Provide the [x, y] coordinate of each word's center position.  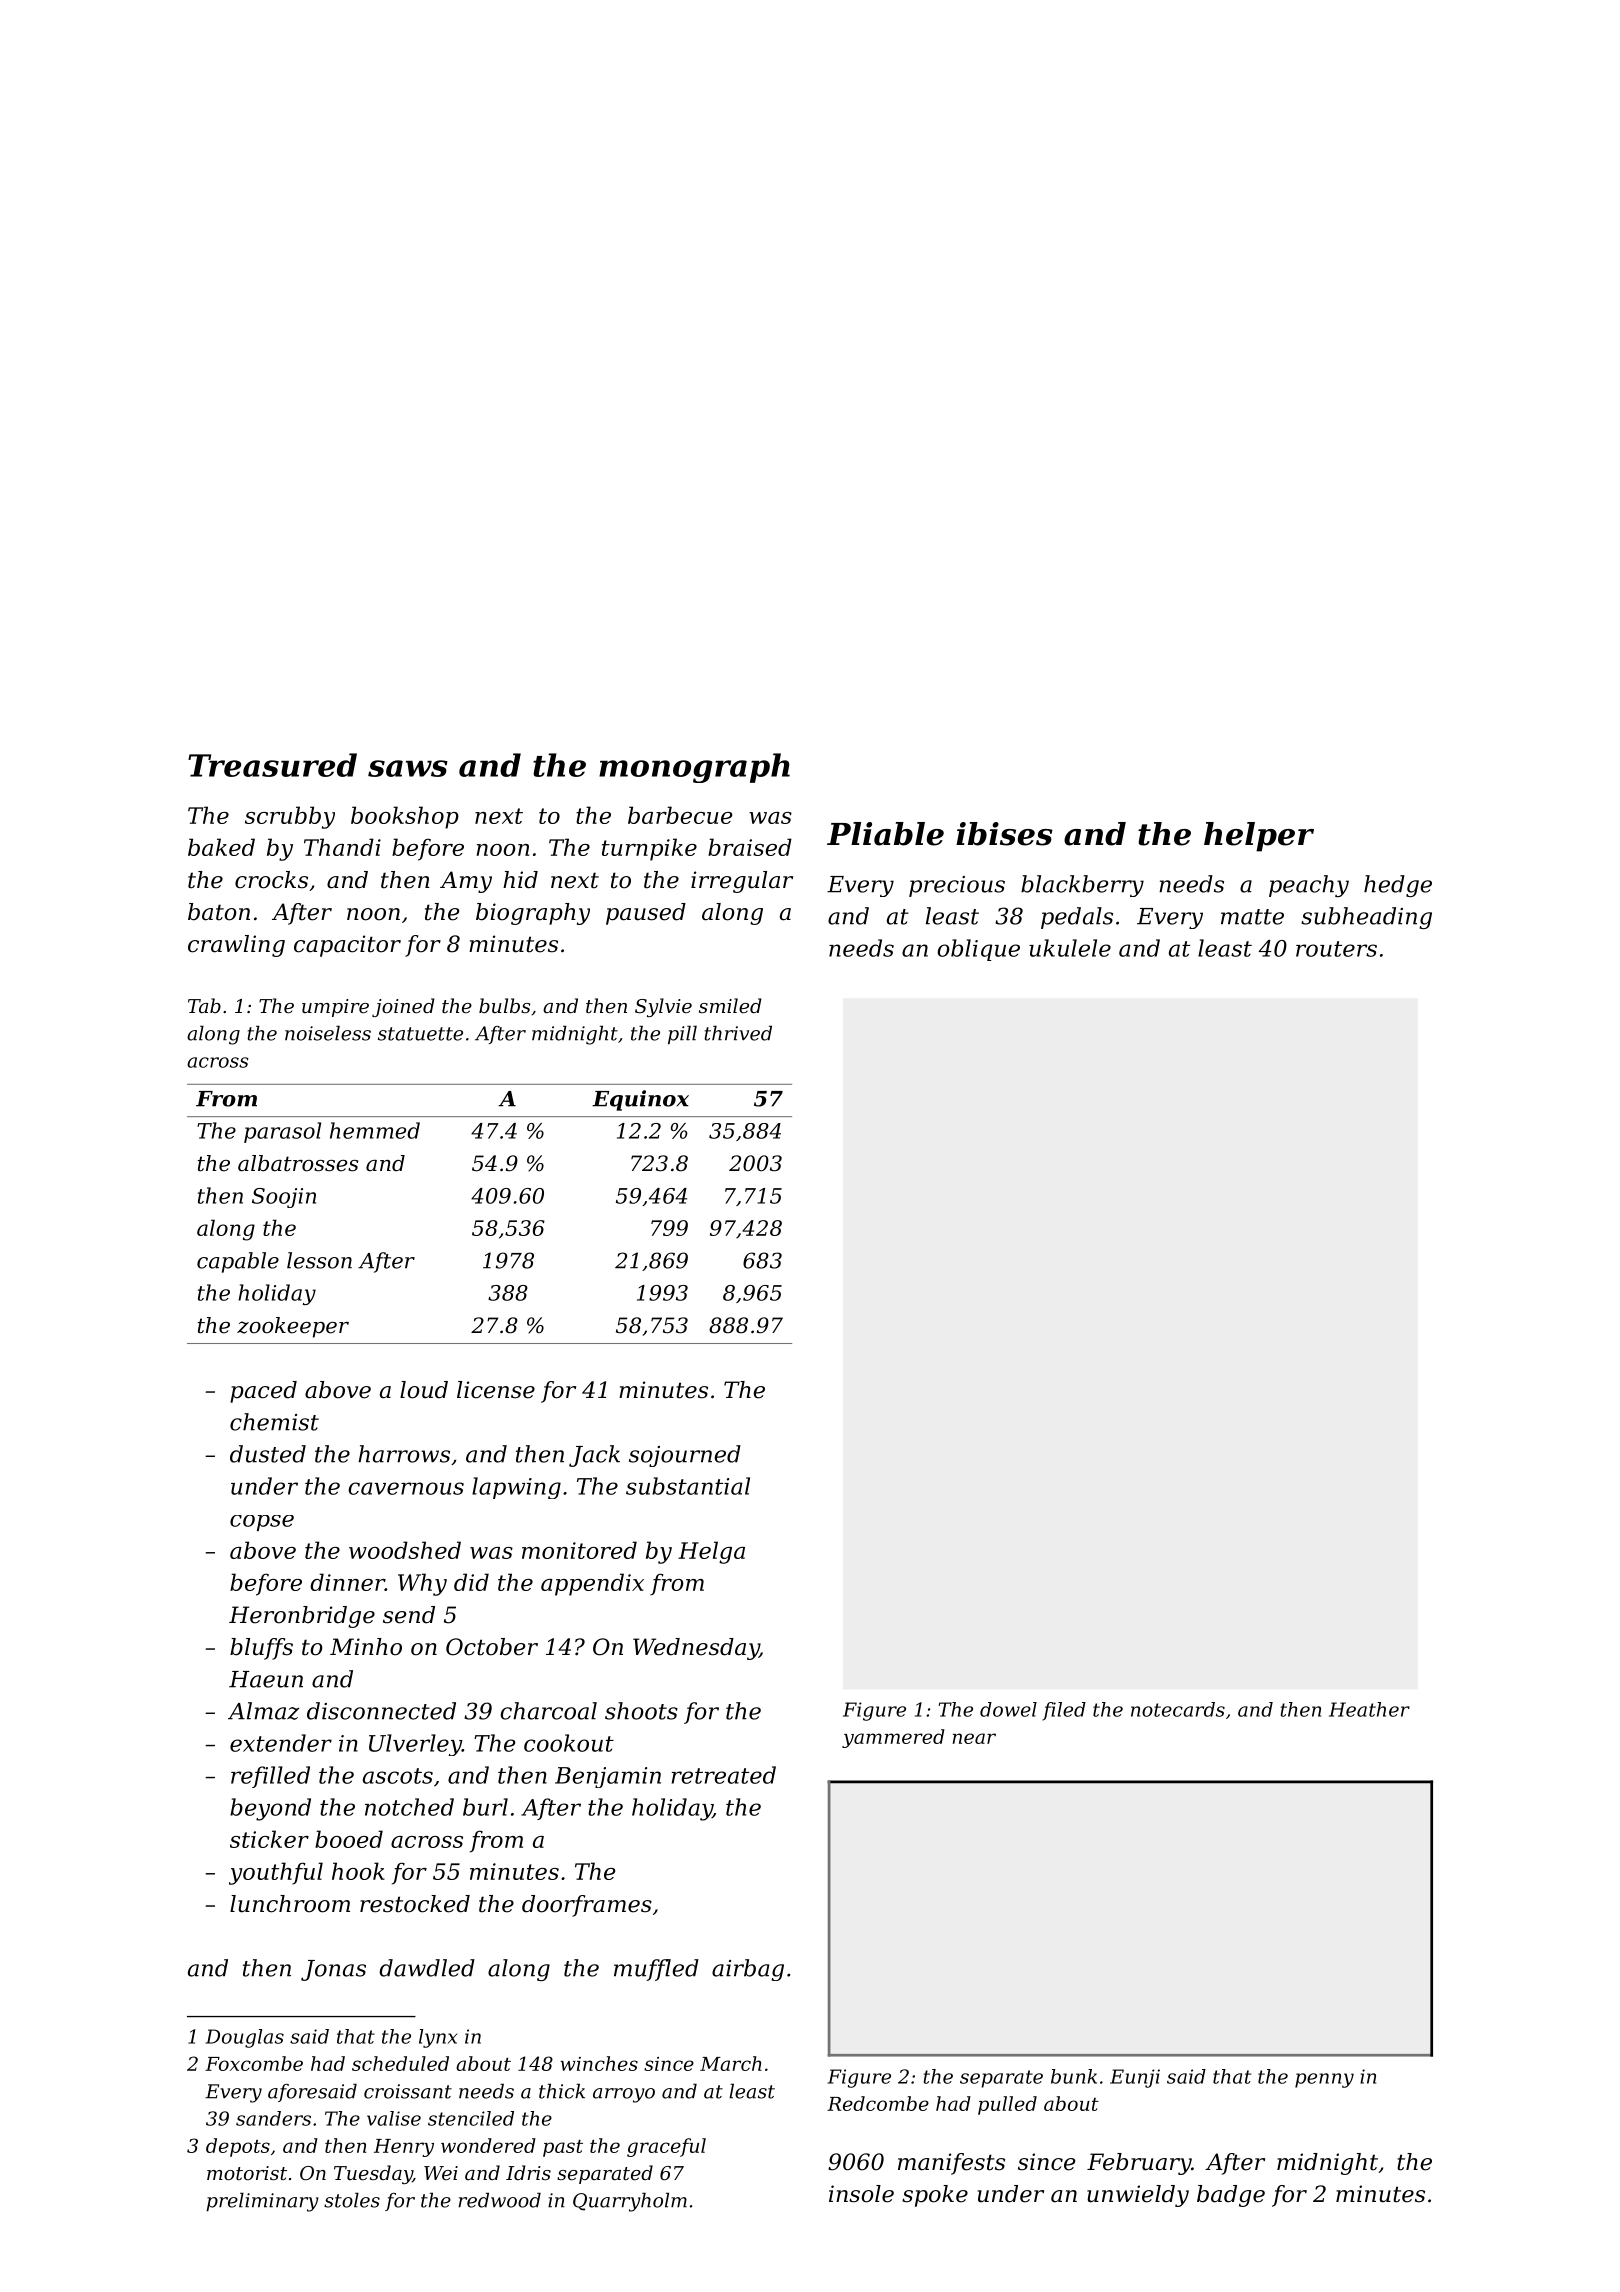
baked [221, 847]
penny [1324, 2080]
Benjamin [608, 1777]
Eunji [1135, 2078]
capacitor [347, 946]
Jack [594, 1456]
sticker [269, 1839]
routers [1336, 949]
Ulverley [415, 1745]
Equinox [640, 1100]
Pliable [885, 834]
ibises [1004, 834]
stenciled [471, 2118]
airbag [748, 1970]
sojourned [685, 1456]
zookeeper [293, 1327]
